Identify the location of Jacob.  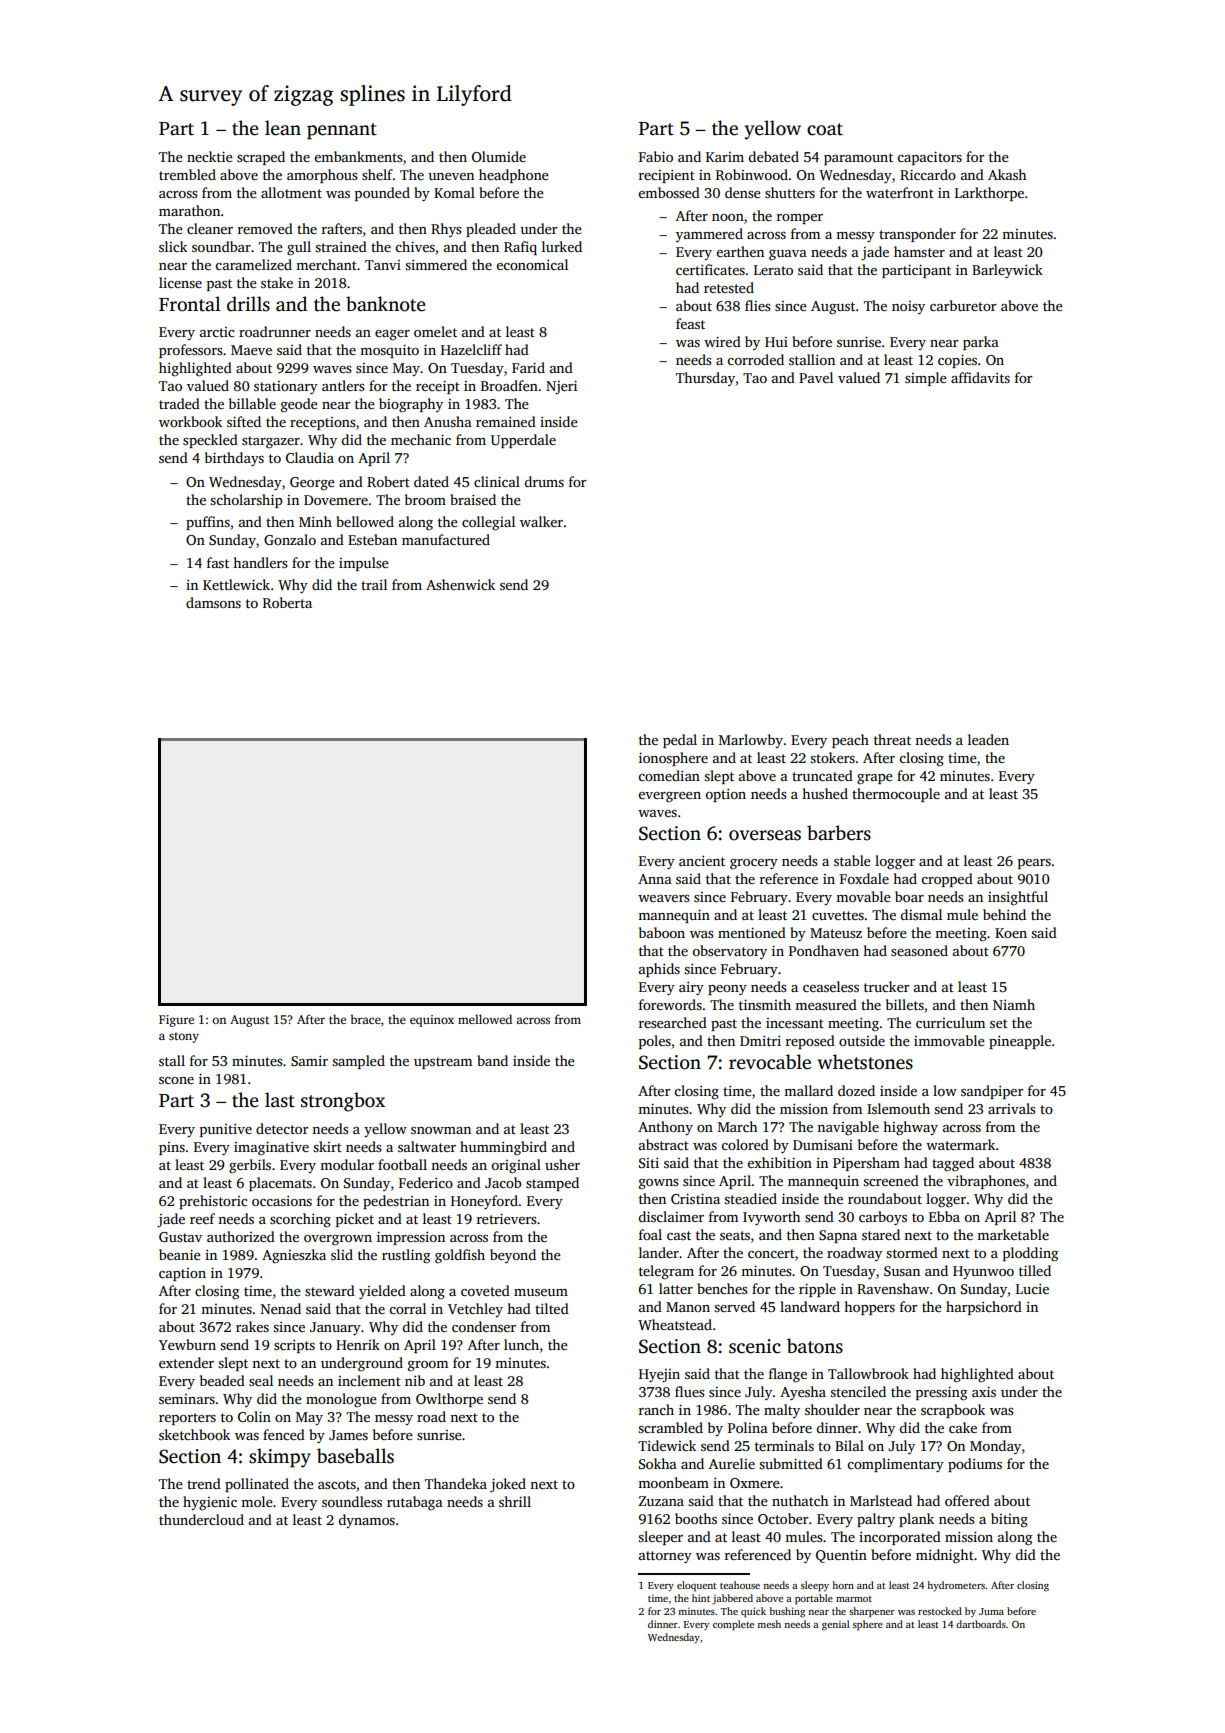
(503, 1182).
